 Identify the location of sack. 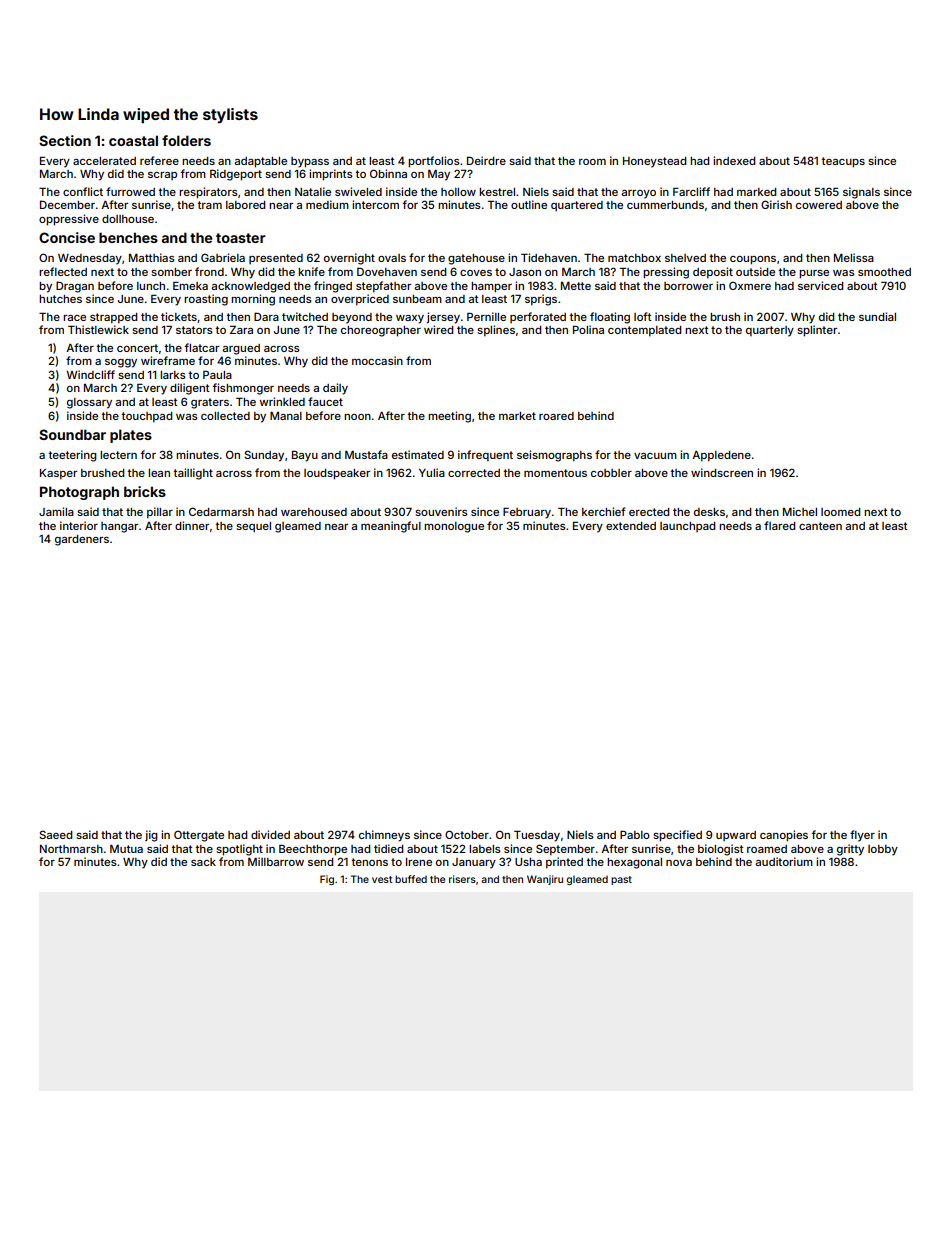
(203, 862).
